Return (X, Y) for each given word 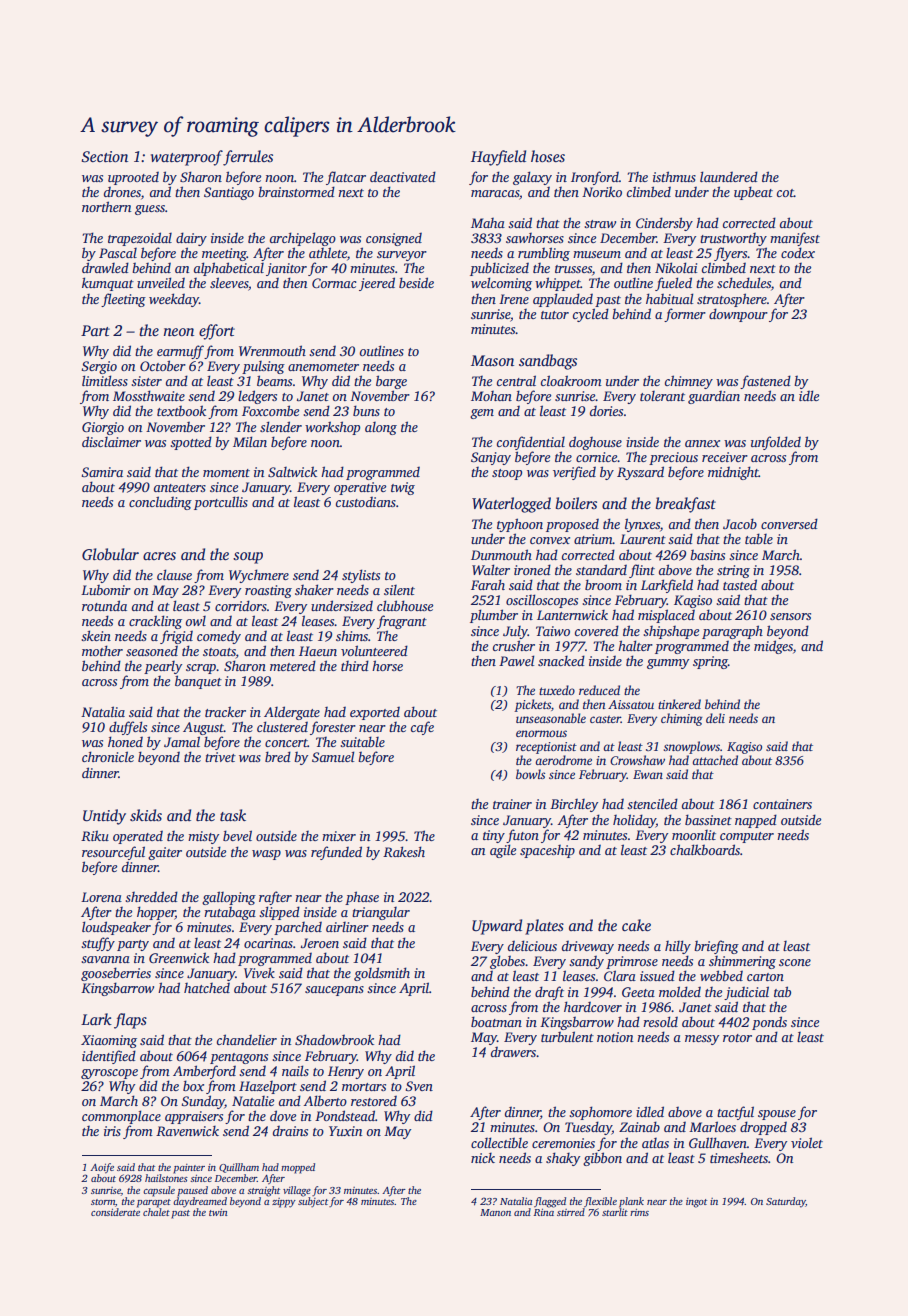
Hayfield (498, 158)
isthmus (674, 176)
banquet (198, 682)
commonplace (121, 1117)
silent (399, 590)
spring (710, 662)
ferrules (248, 158)
